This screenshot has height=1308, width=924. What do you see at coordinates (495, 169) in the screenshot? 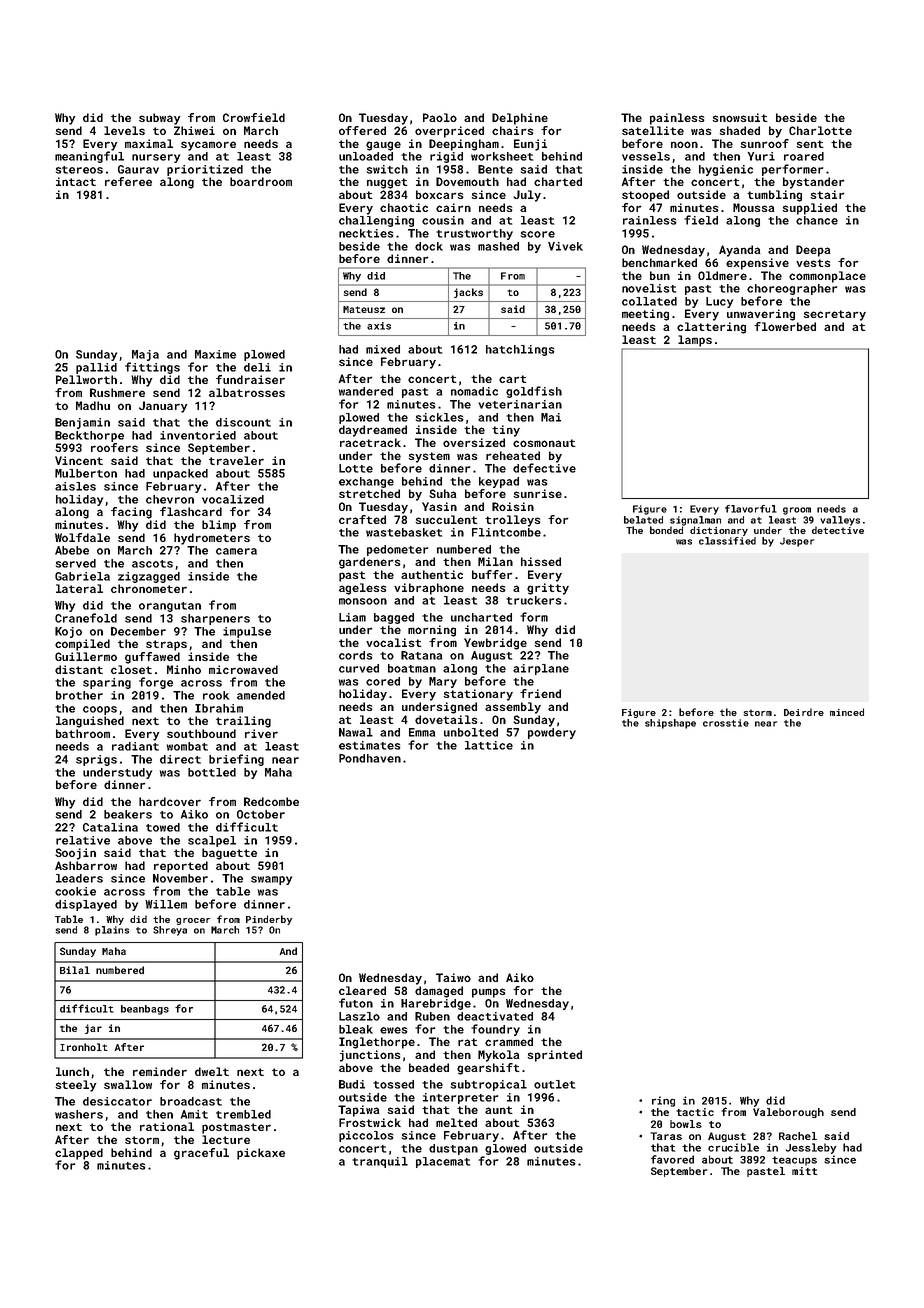
I see `Bente` at bounding box center [495, 169].
